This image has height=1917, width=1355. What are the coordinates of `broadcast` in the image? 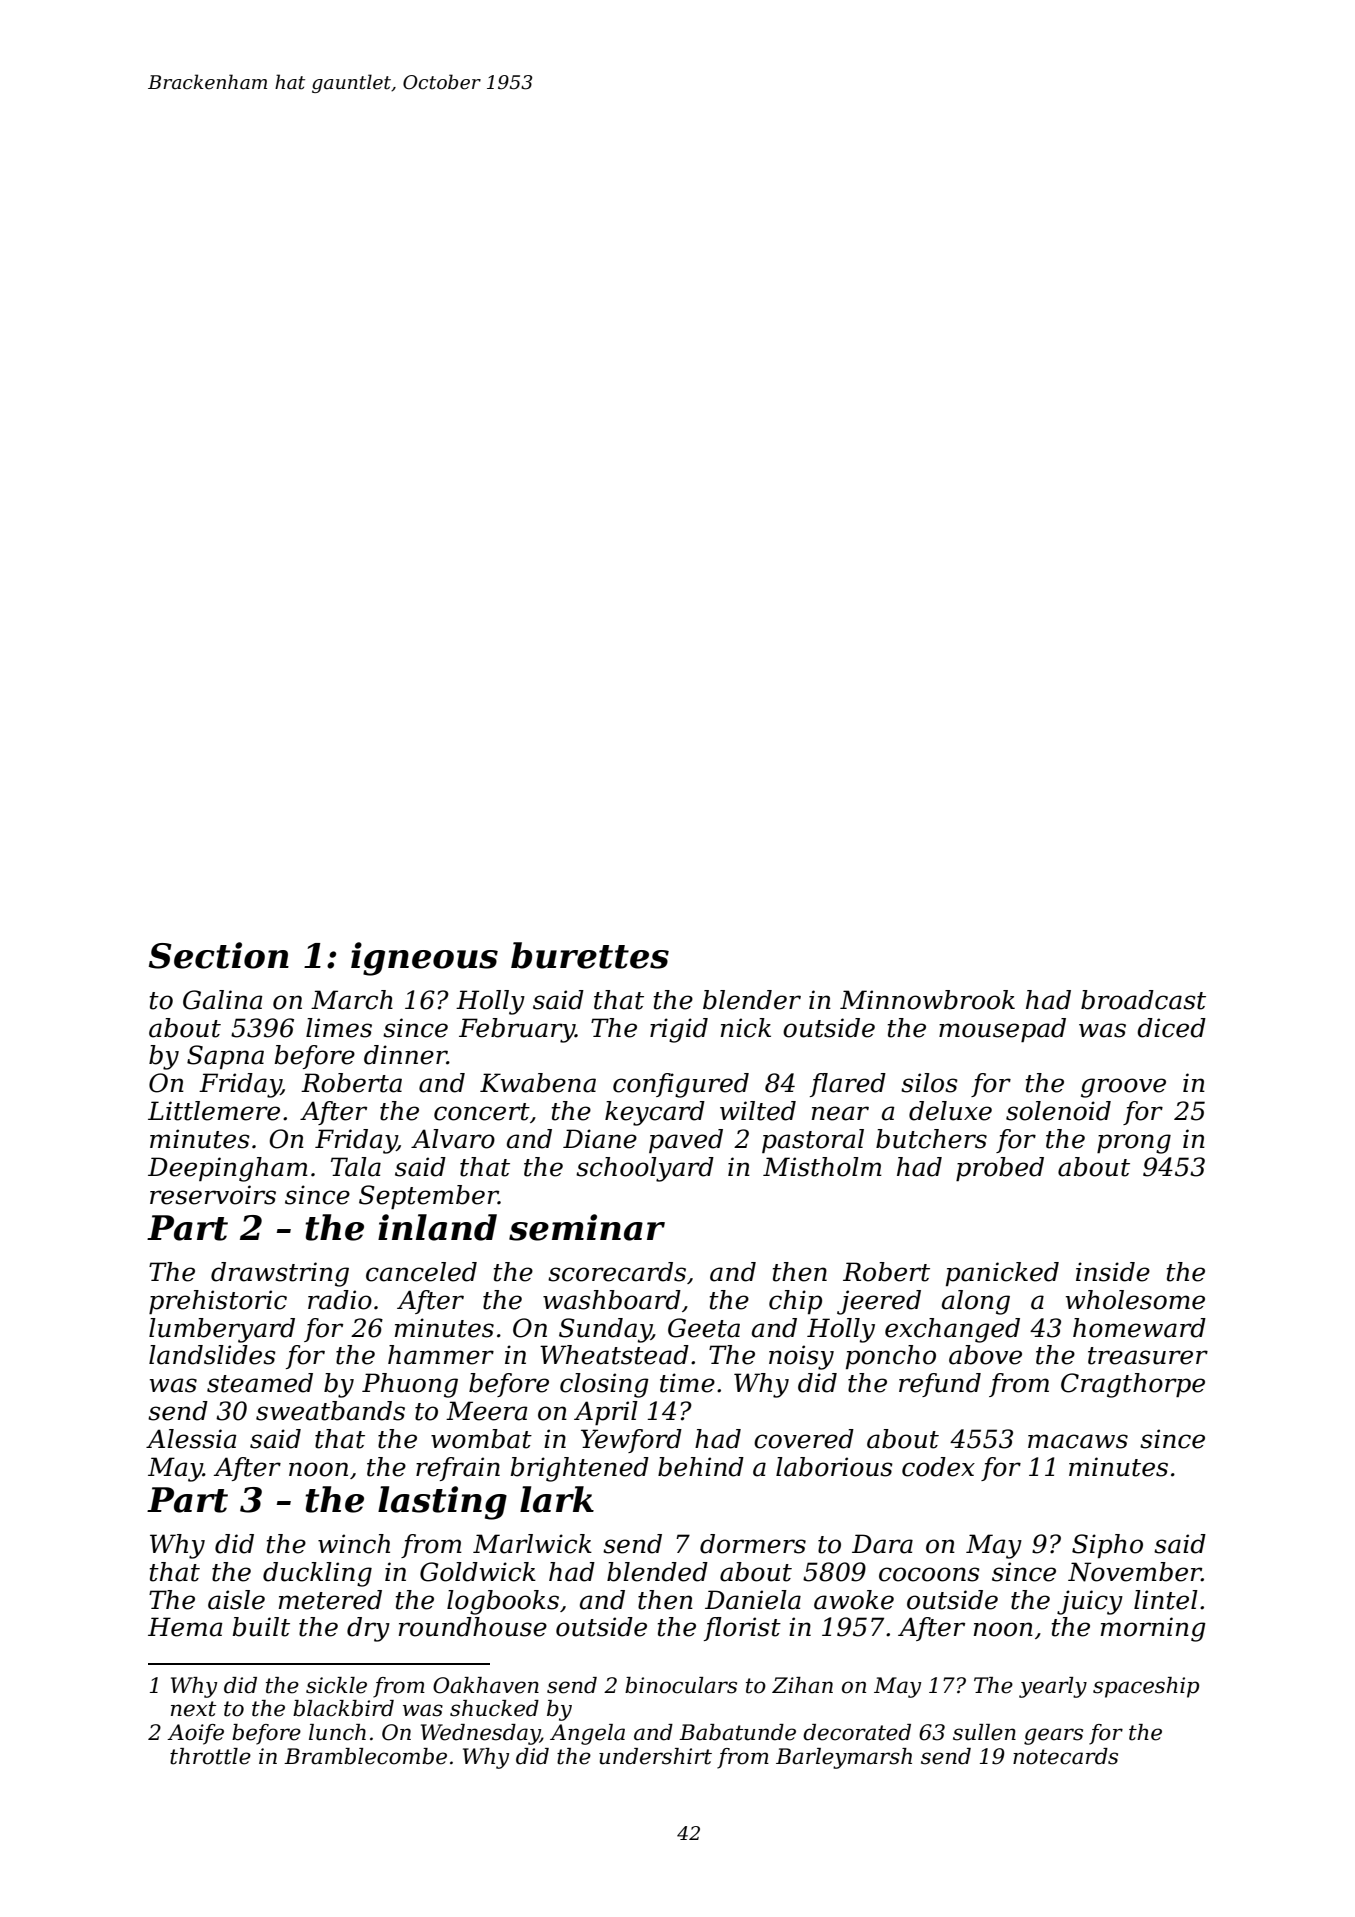 It's located at (1143, 1000).
